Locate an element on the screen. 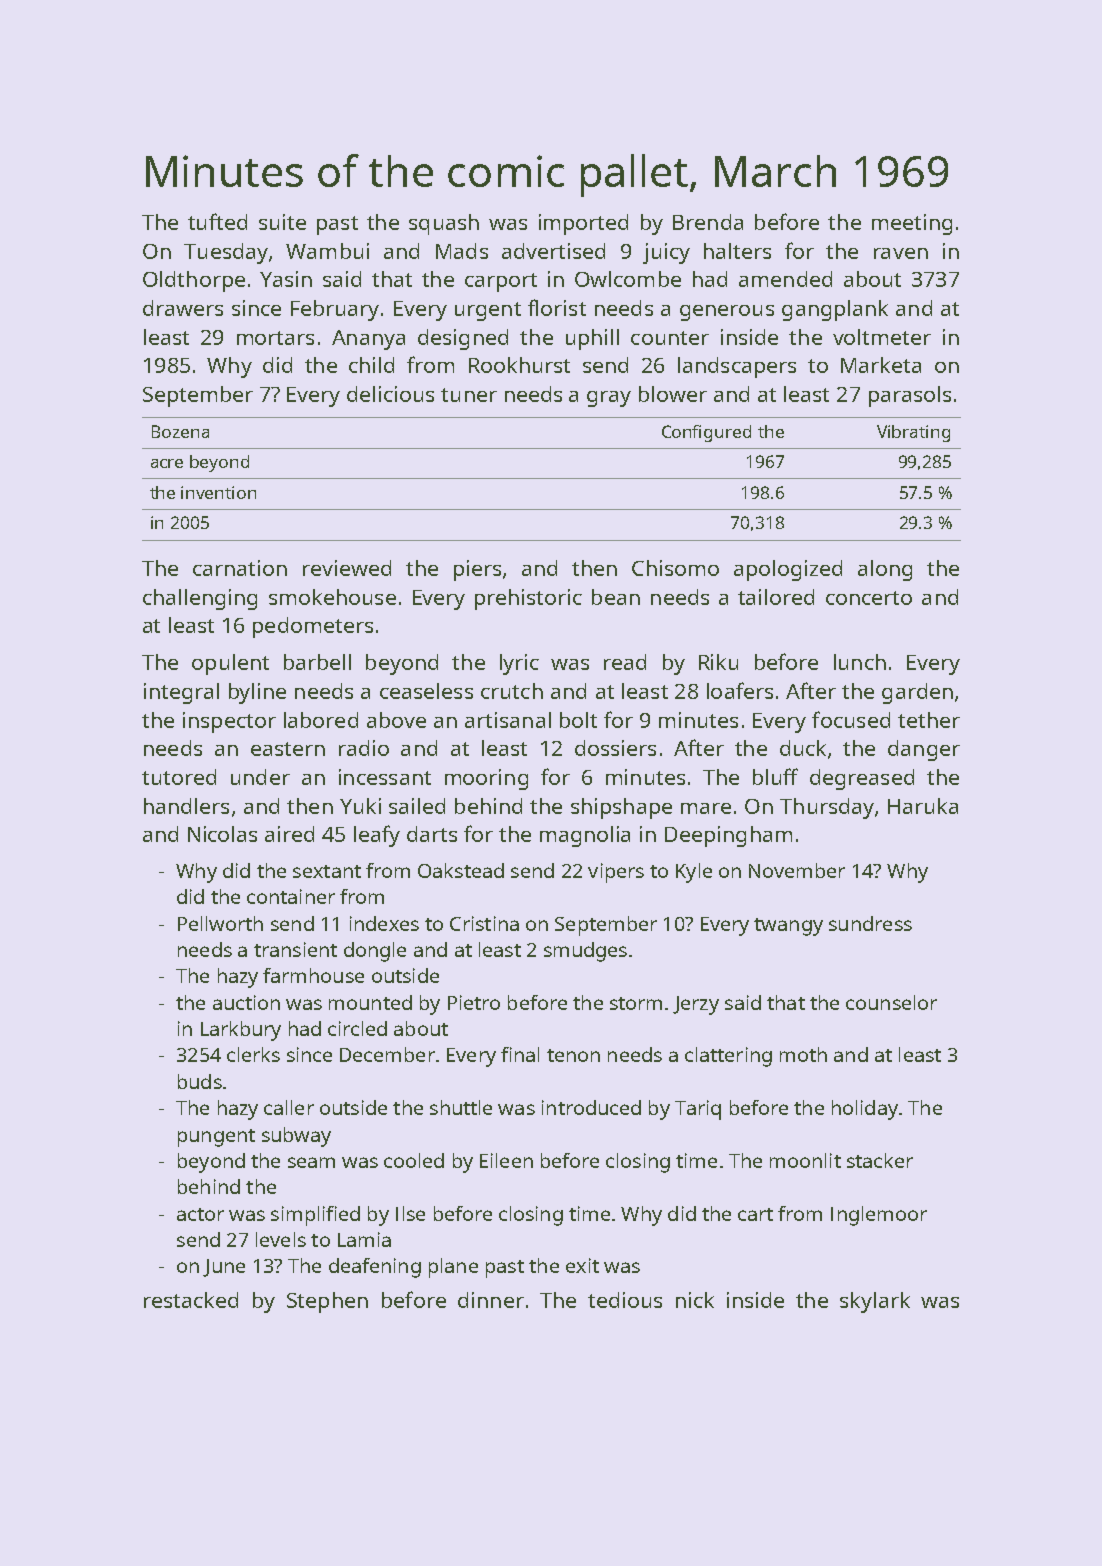  seam is located at coordinates (311, 1162).
